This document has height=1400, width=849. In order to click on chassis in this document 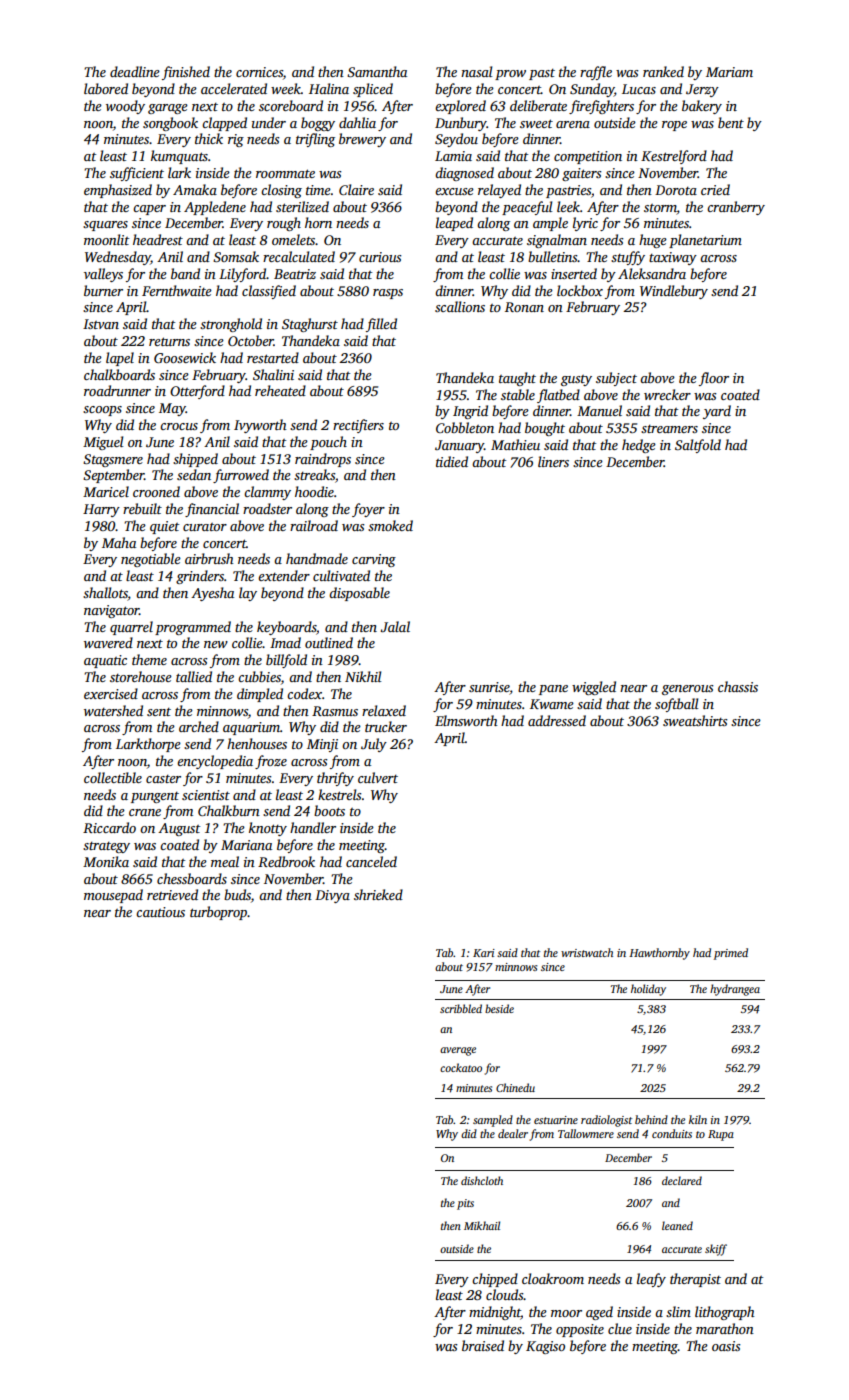, I will do `click(738, 686)`.
